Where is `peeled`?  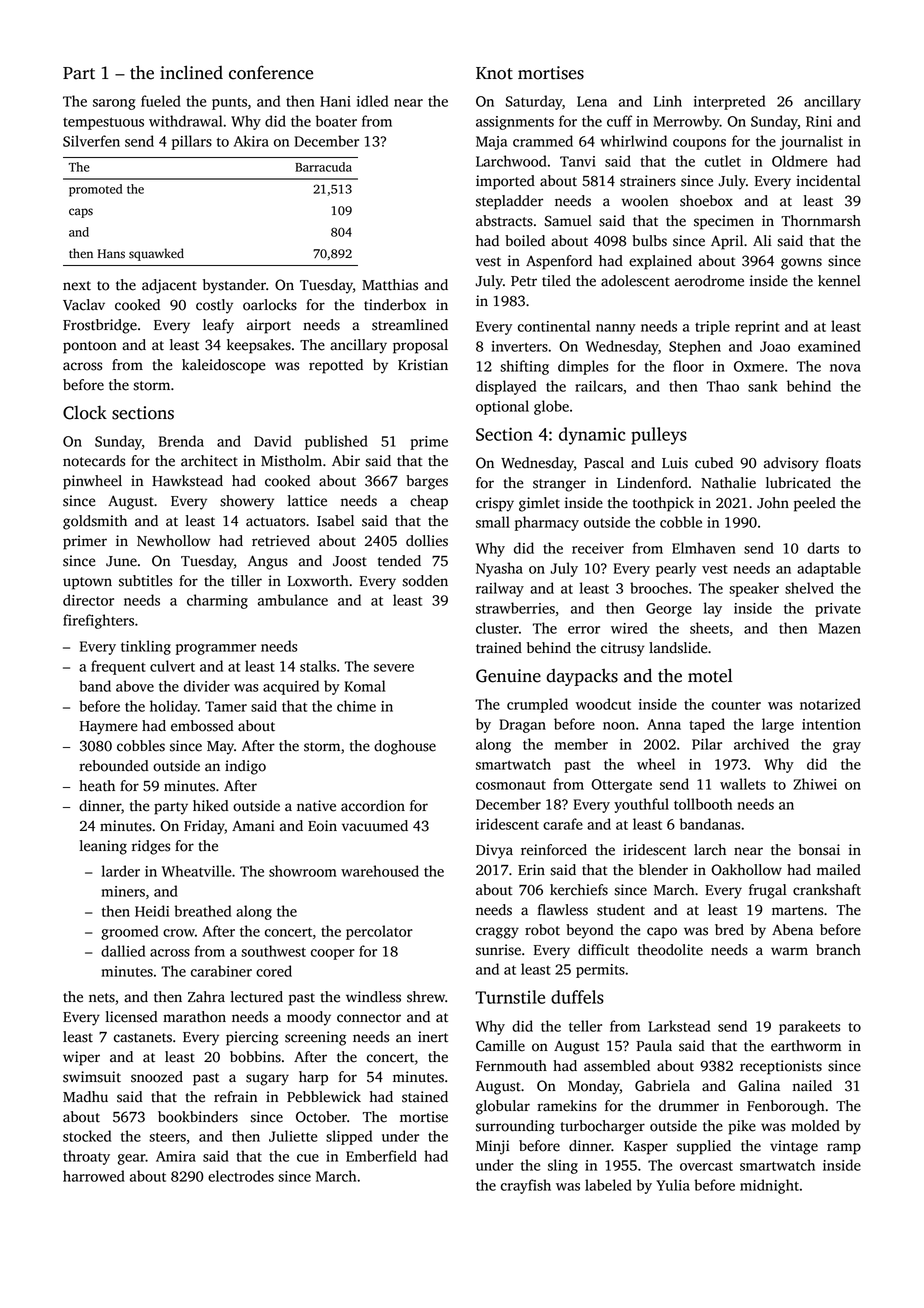
peeled is located at coordinates (815, 504).
